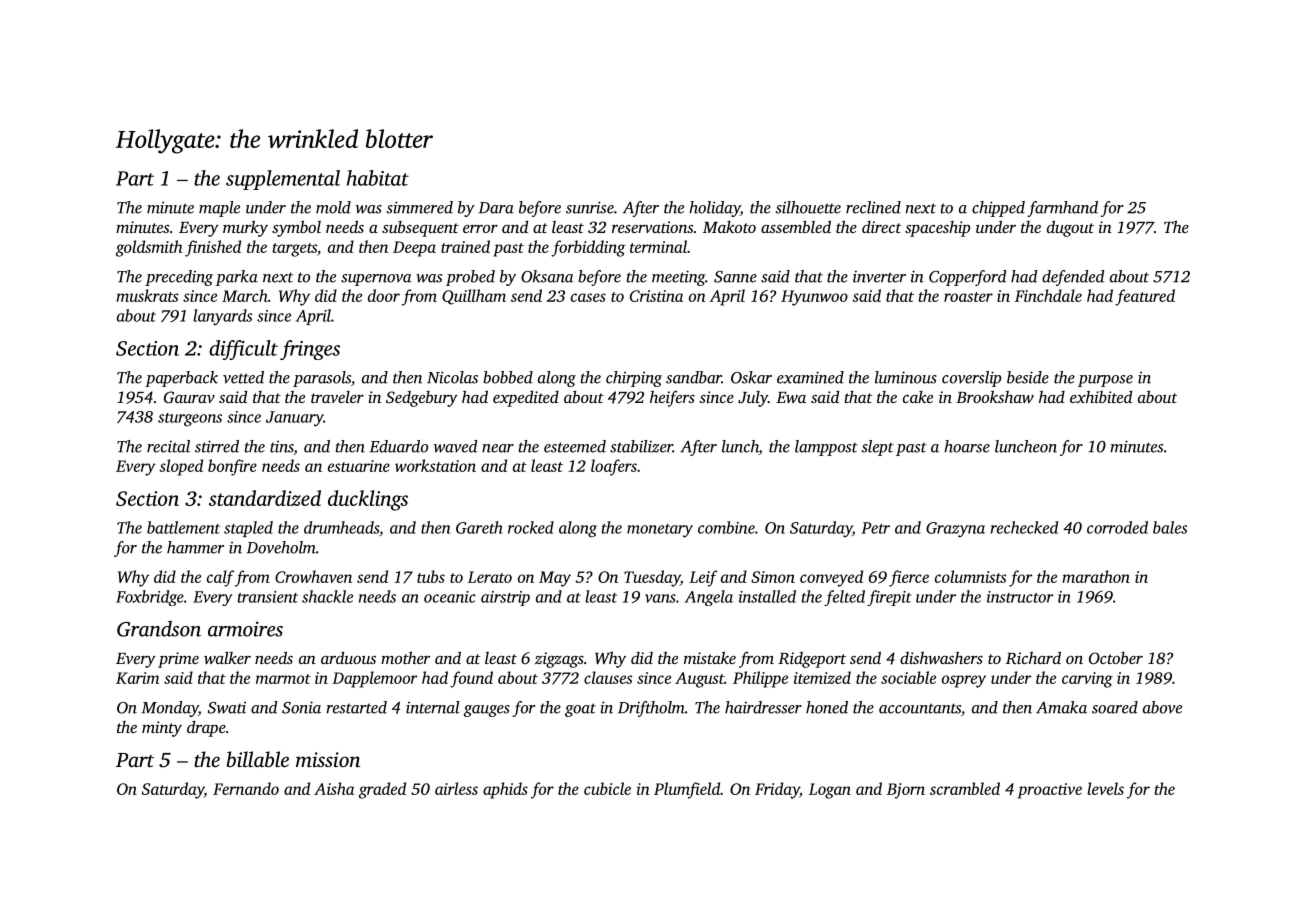  Describe the element at coordinates (265, 498) in the image. I see `standardized` at that location.
